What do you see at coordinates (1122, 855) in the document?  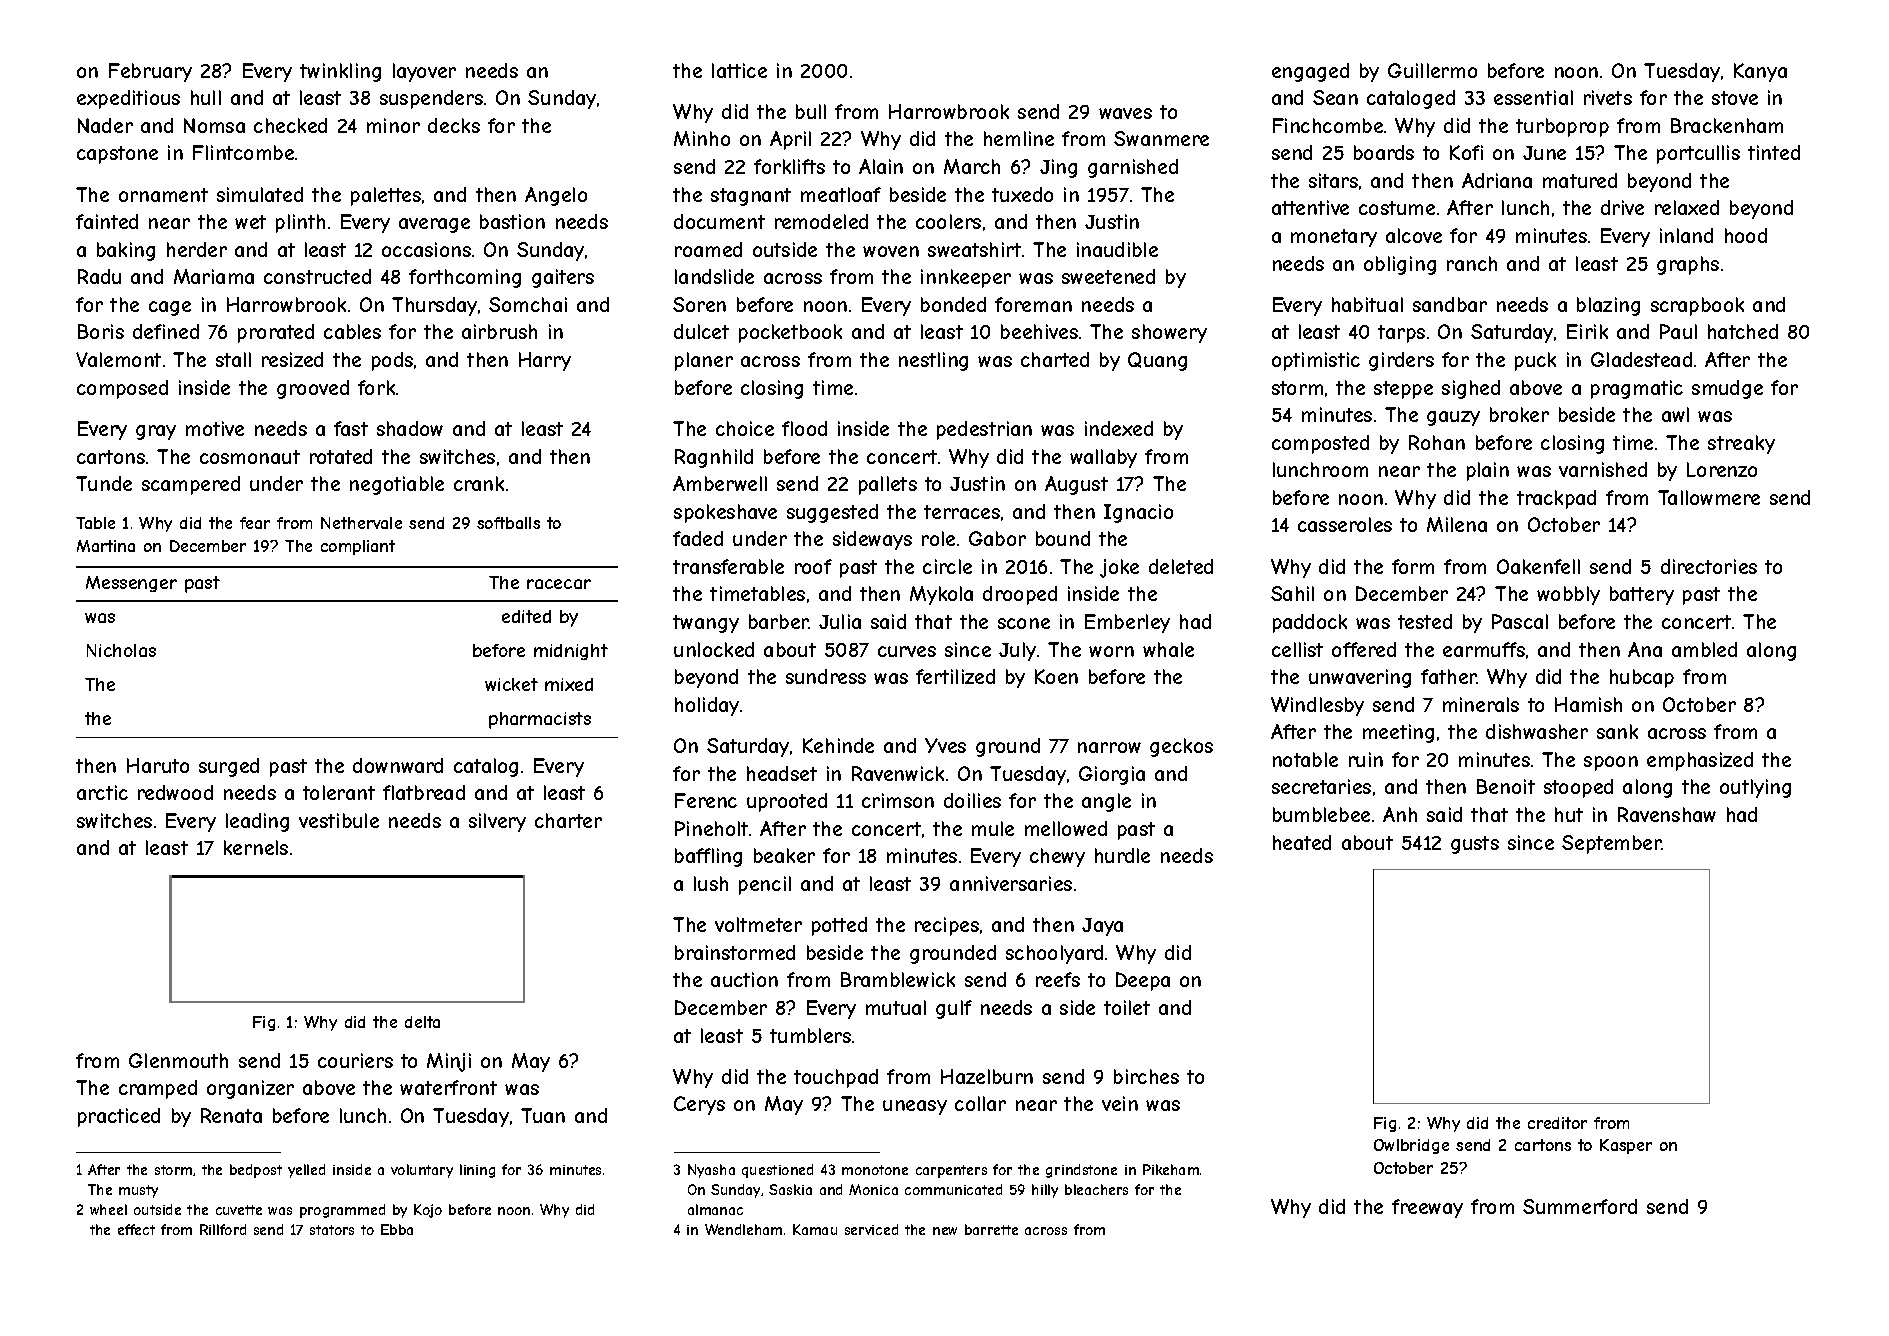 I see `hurdle` at bounding box center [1122, 855].
